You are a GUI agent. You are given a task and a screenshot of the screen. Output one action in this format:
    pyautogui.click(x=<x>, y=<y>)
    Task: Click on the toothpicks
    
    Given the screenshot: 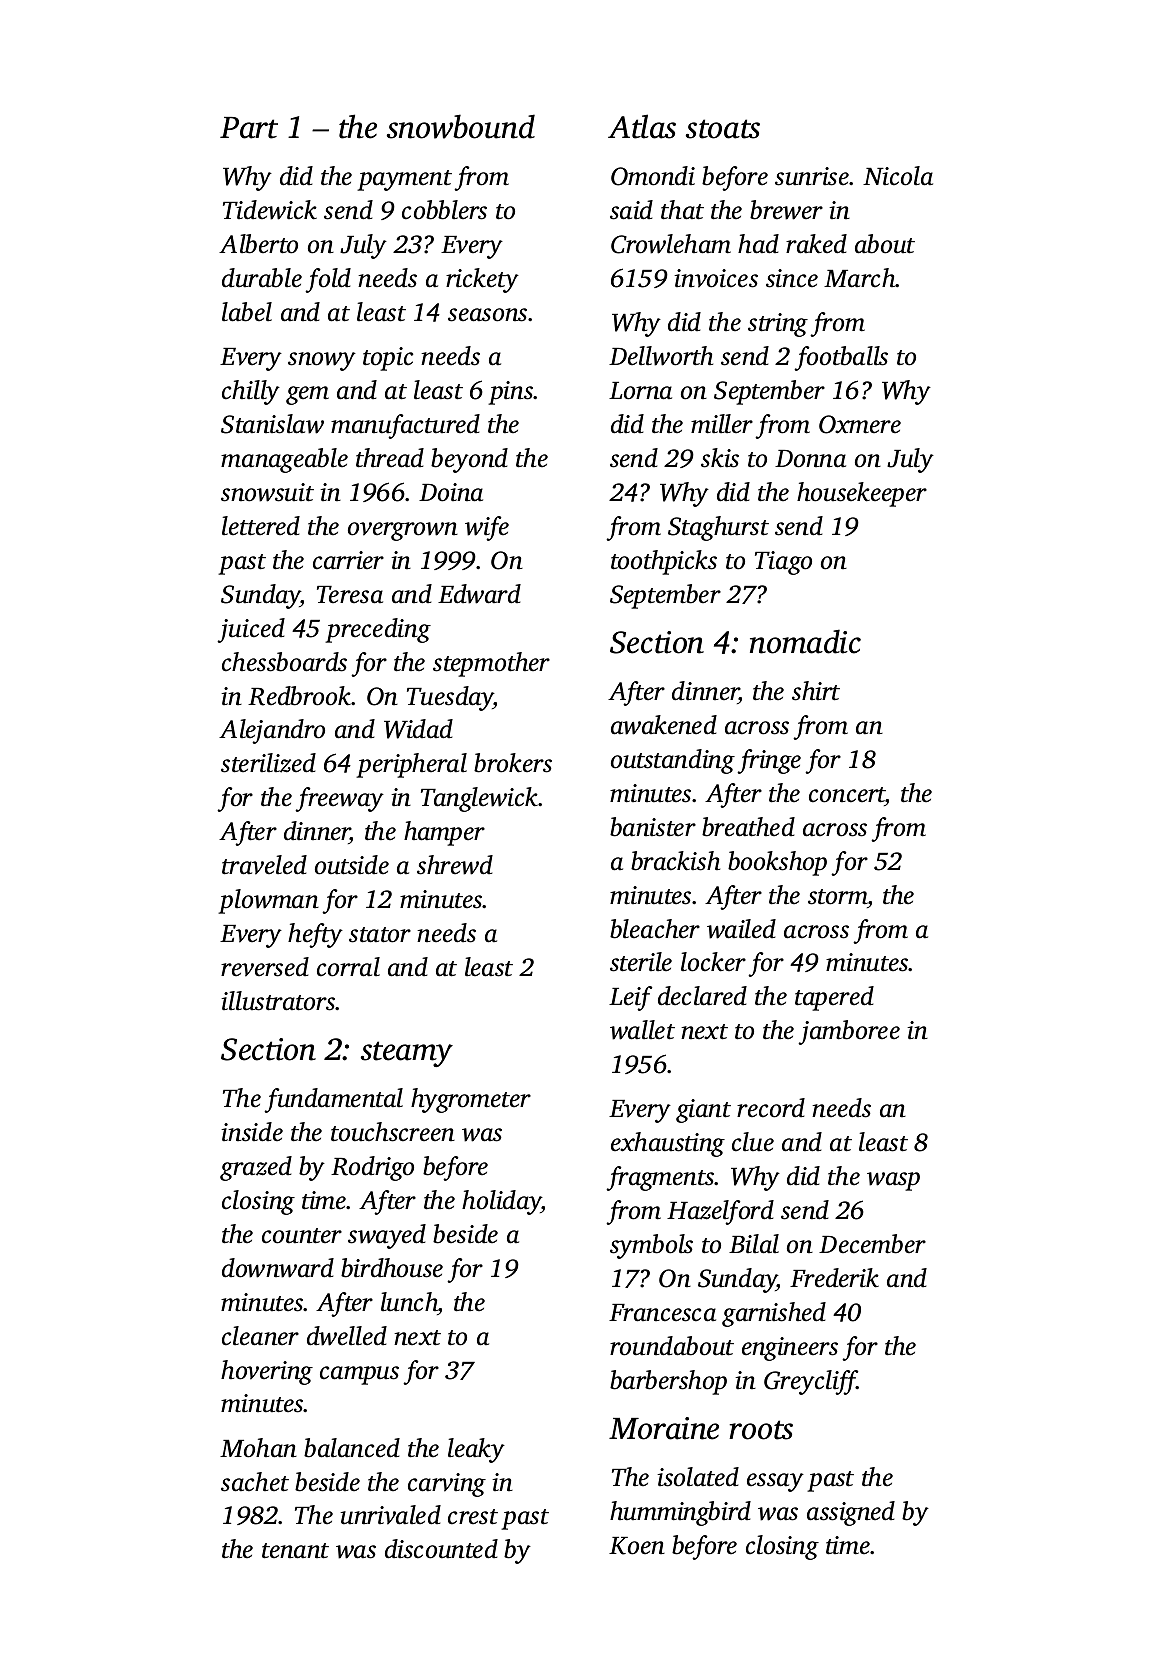 What is the action you would take?
    pyautogui.click(x=664, y=562)
